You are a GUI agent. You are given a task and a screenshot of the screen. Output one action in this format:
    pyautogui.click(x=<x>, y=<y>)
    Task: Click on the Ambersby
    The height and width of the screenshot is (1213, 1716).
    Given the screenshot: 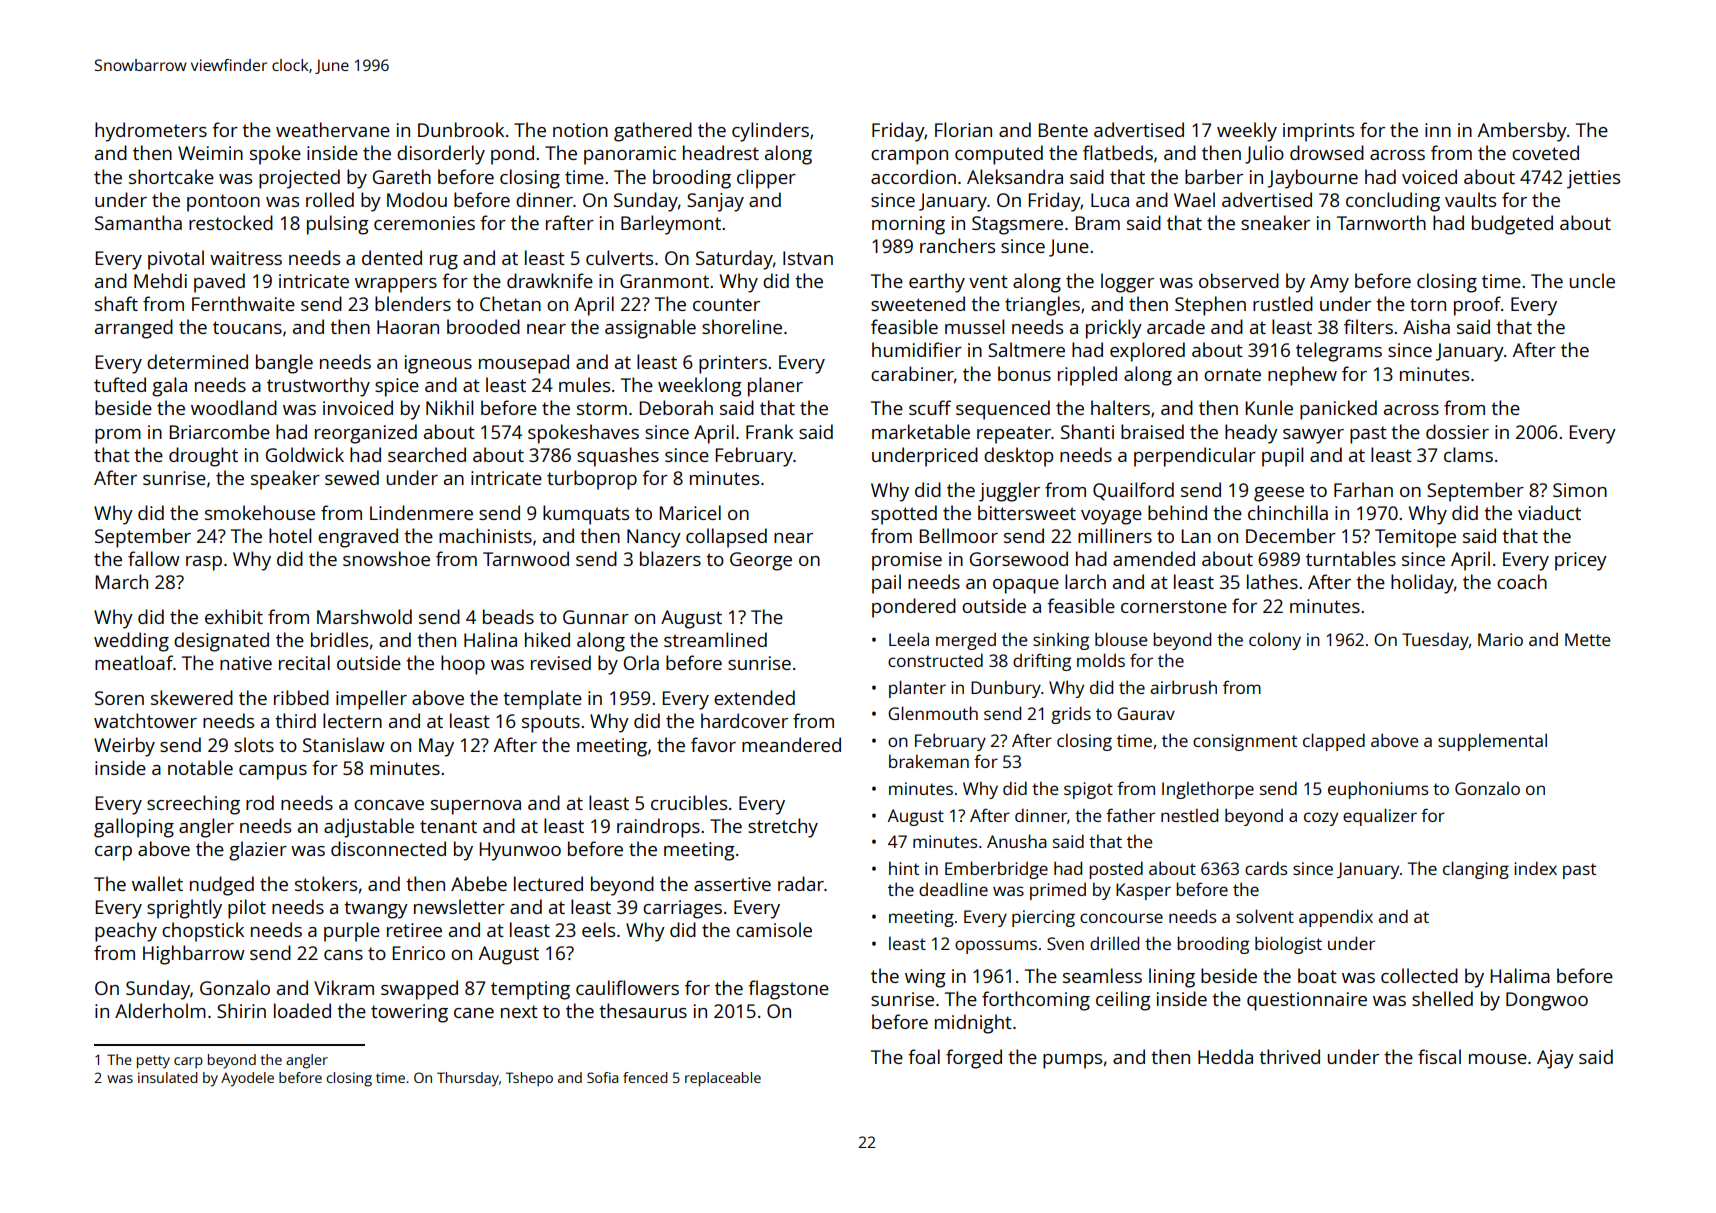 What is the action you would take?
    pyautogui.click(x=1522, y=132)
